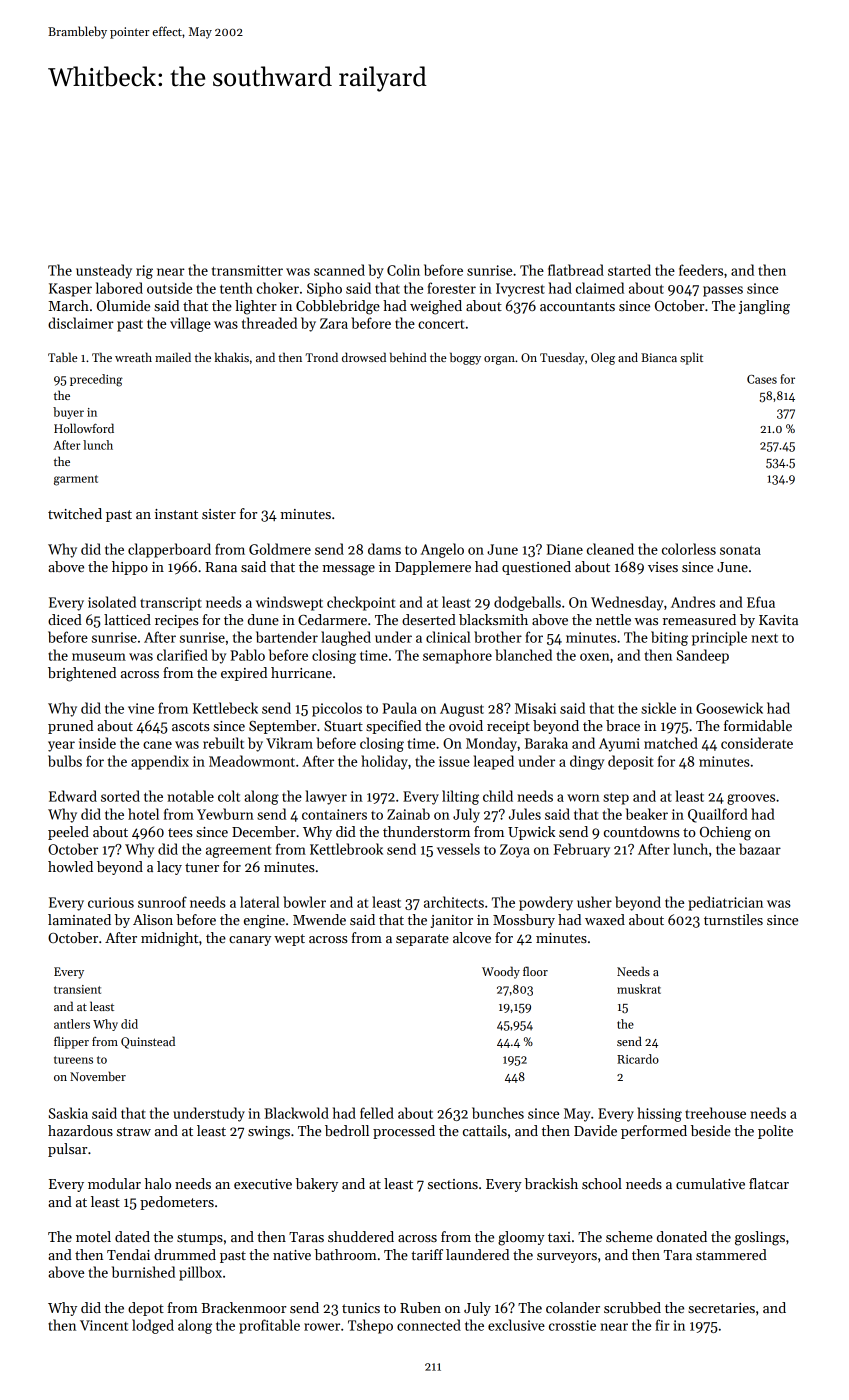 The image size is (849, 1400). What do you see at coordinates (466, 725) in the page?
I see `ovoid` at bounding box center [466, 725].
